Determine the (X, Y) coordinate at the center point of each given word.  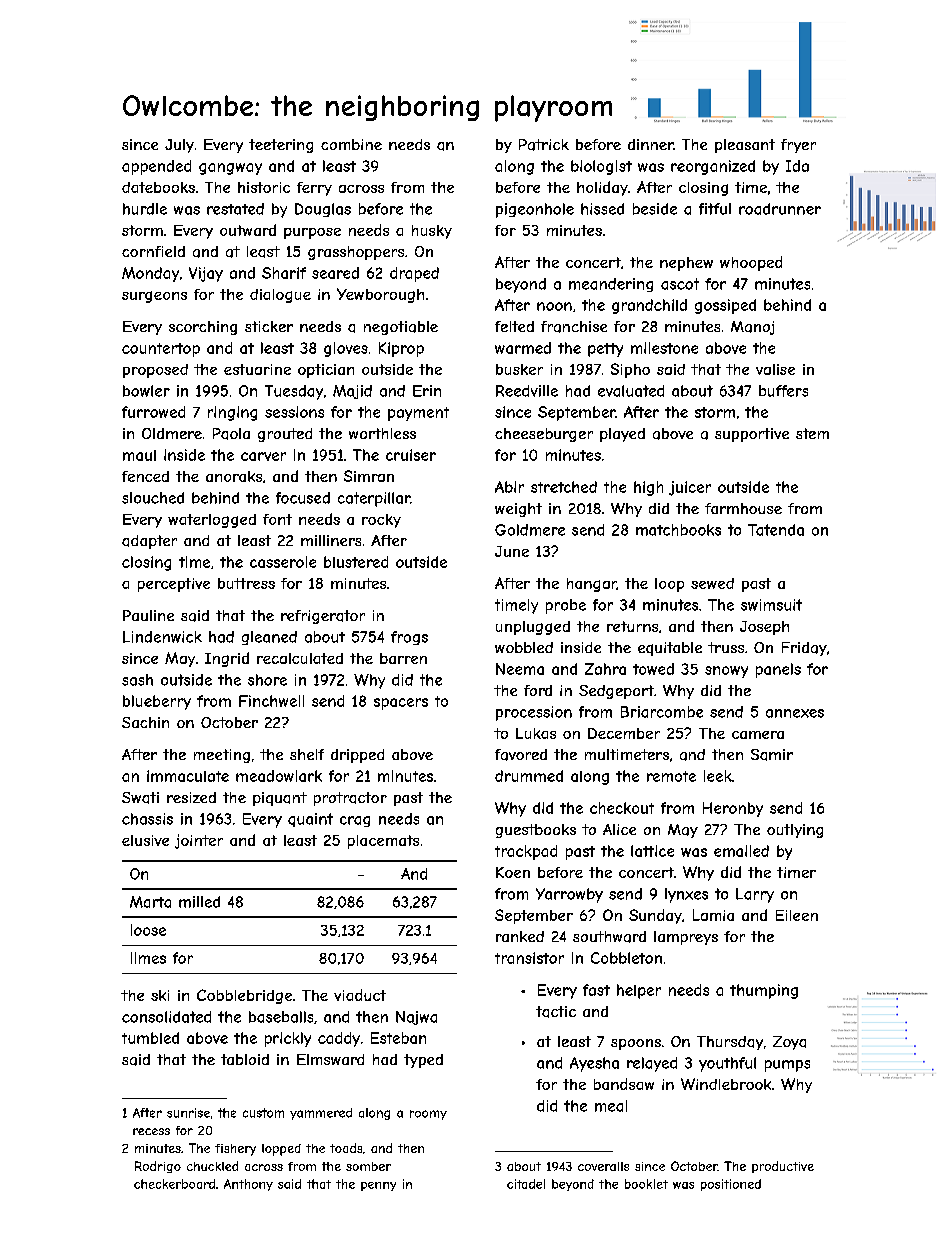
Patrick (544, 145)
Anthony (248, 1185)
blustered (356, 562)
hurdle (145, 209)
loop (669, 585)
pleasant (745, 146)
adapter (149, 542)
